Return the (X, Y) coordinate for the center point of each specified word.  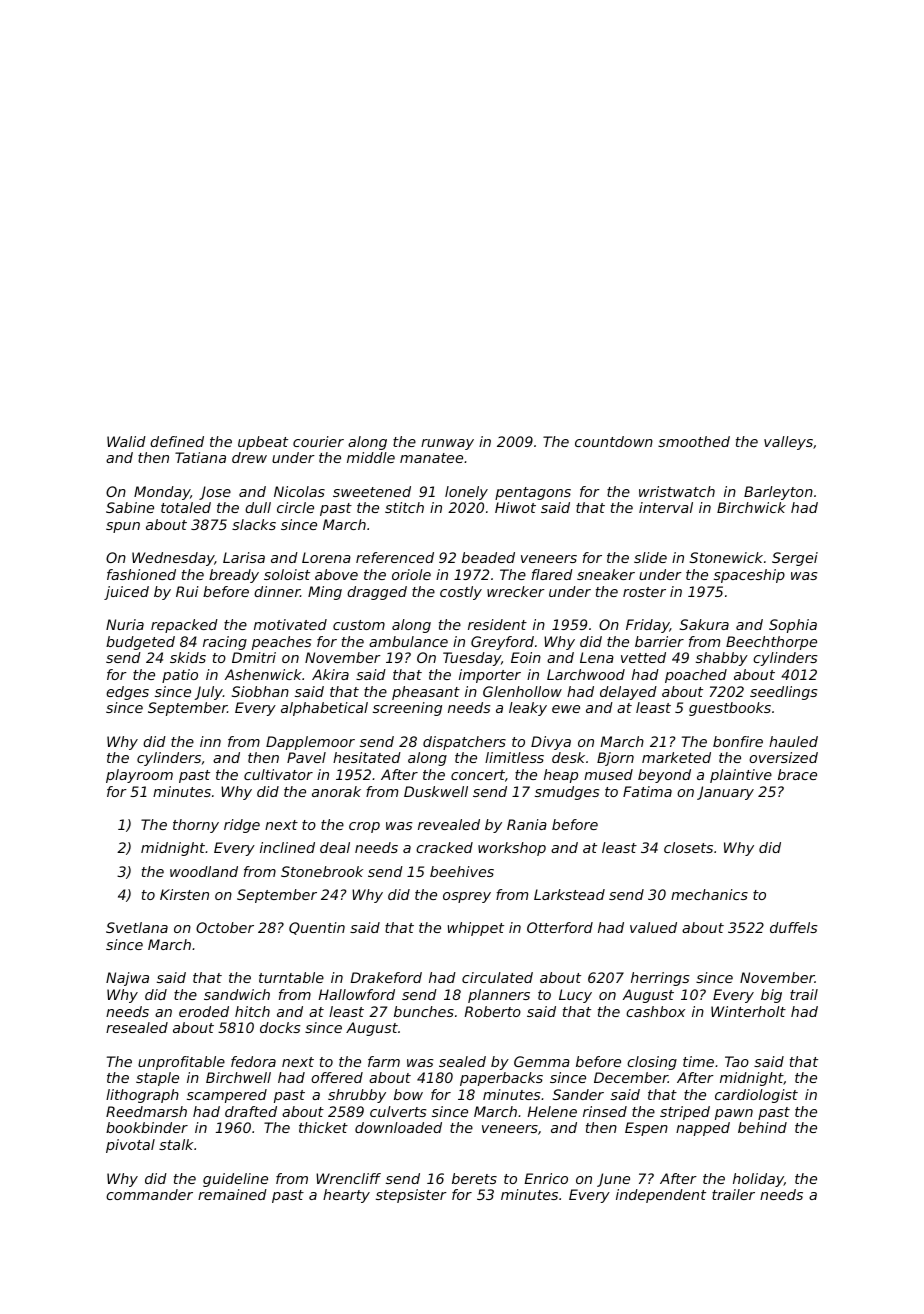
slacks (254, 524)
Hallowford (356, 994)
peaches (282, 643)
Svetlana (137, 927)
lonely (466, 493)
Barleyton (778, 493)
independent (661, 1196)
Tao (737, 1061)
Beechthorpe (771, 643)
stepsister (411, 1196)
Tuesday (472, 659)
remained (232, 1194)
